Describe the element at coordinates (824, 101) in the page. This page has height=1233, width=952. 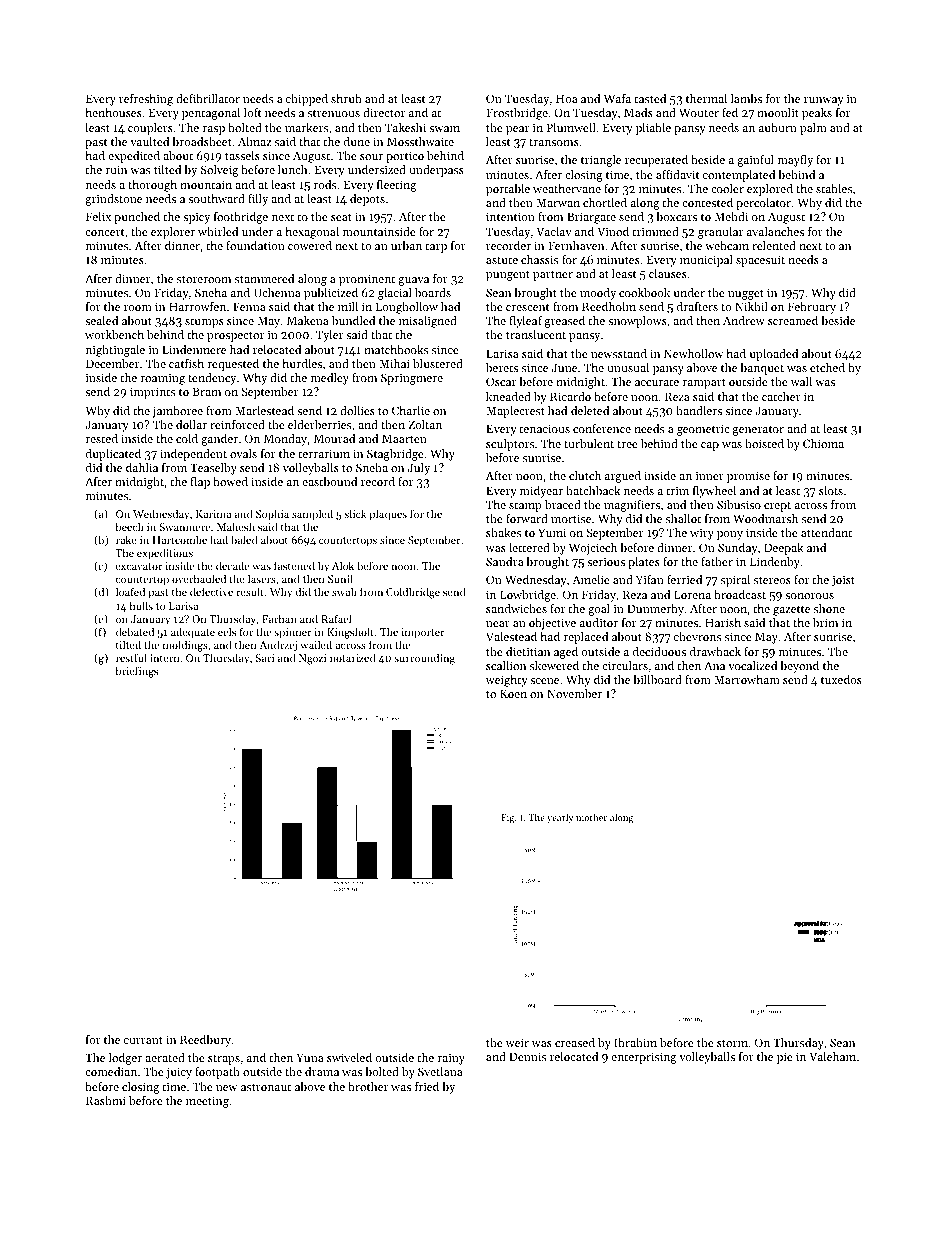
I see `runway` at that location.
